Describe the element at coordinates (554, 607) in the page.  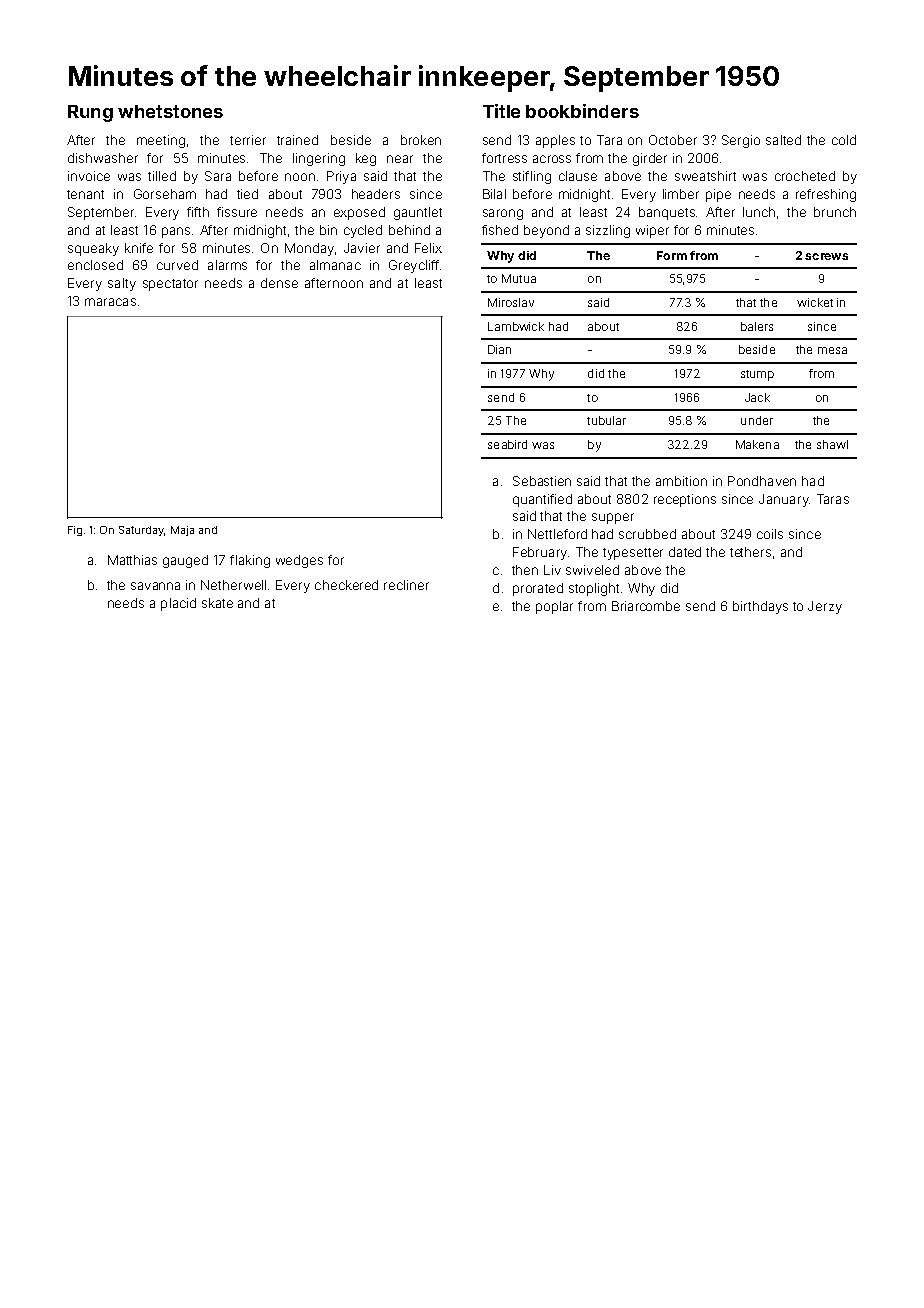
I see `poplar` at that location.
